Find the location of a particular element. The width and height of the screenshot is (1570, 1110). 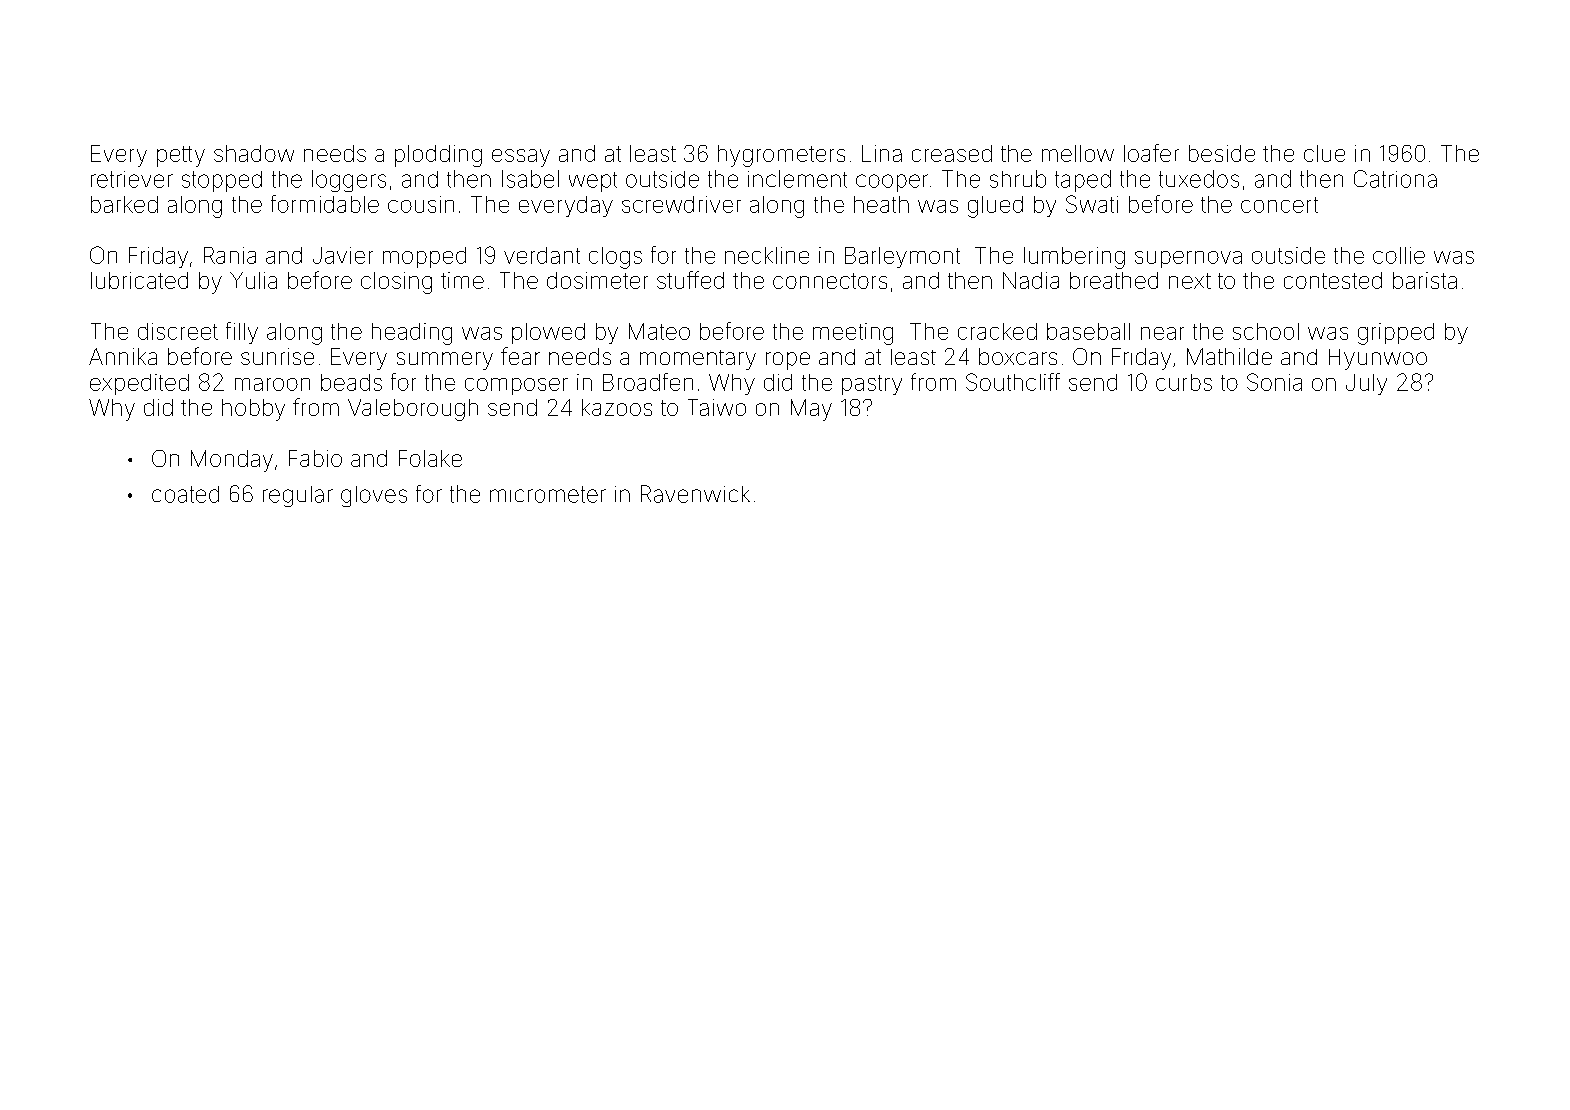

loafer is located at coordinates (1151, 153).
